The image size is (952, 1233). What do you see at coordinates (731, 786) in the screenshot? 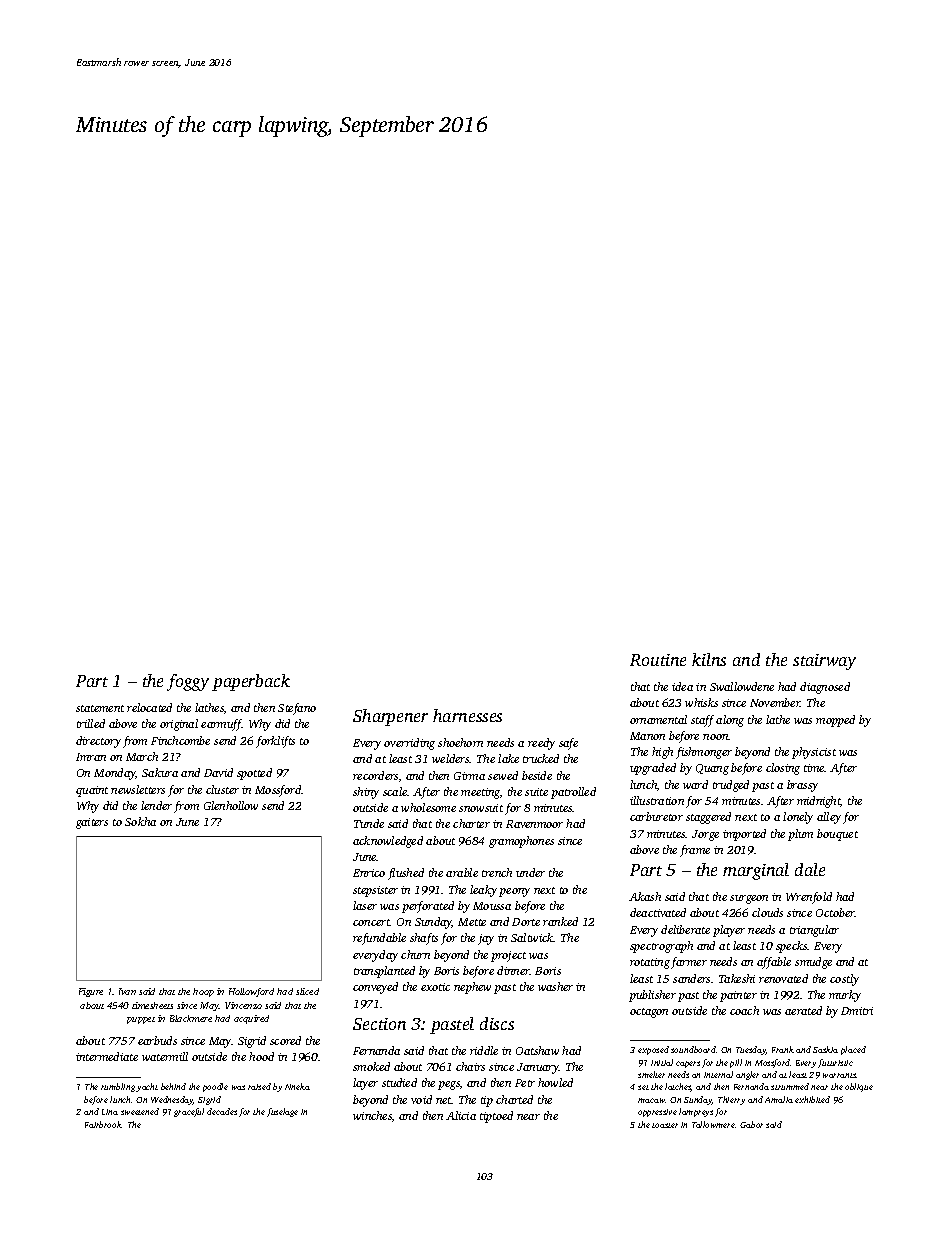
I see `trudged` at bounding box center [731, 786].
